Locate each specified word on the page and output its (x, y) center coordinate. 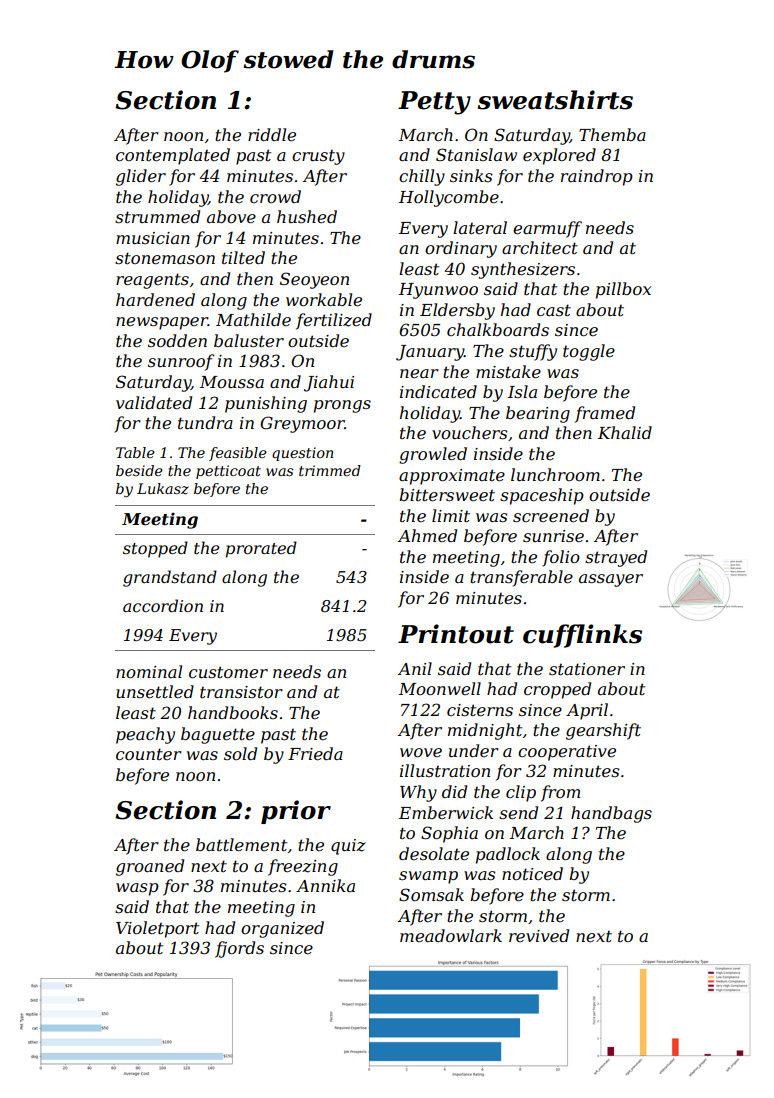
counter (149, 754)
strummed (157, 216)
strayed (616, 558)
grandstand (170, 578)
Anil (415, 668)
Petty (434, 103)
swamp (428, 877)
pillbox (623, 290)
